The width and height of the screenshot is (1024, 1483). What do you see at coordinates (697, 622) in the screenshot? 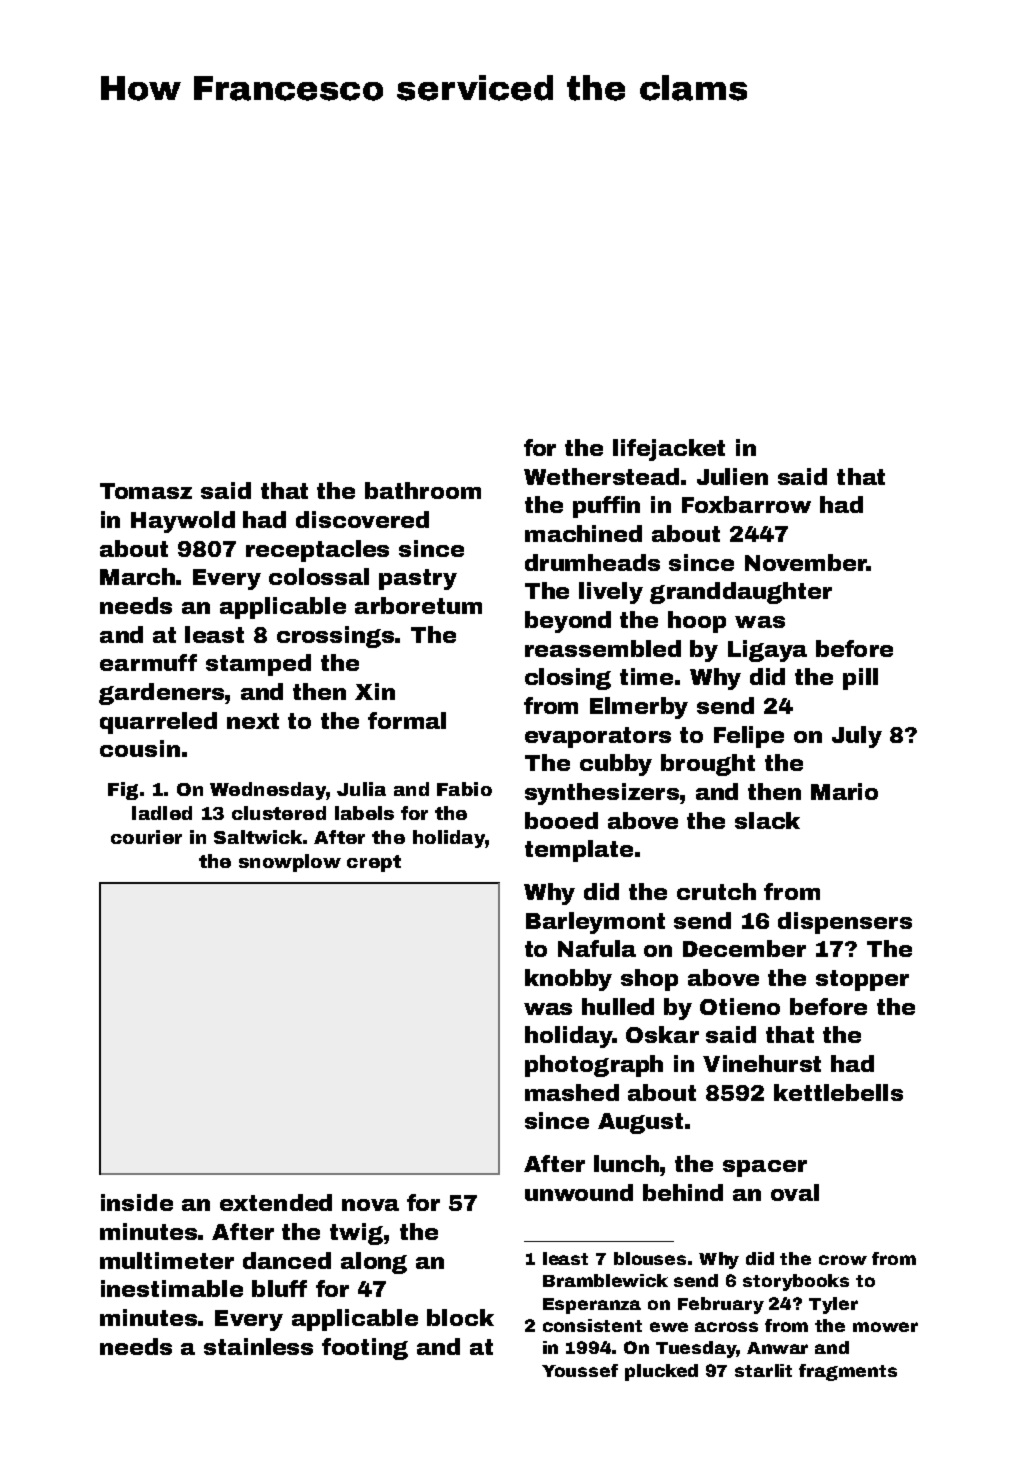
I see `hoop` at bounding box center [697, 622].
